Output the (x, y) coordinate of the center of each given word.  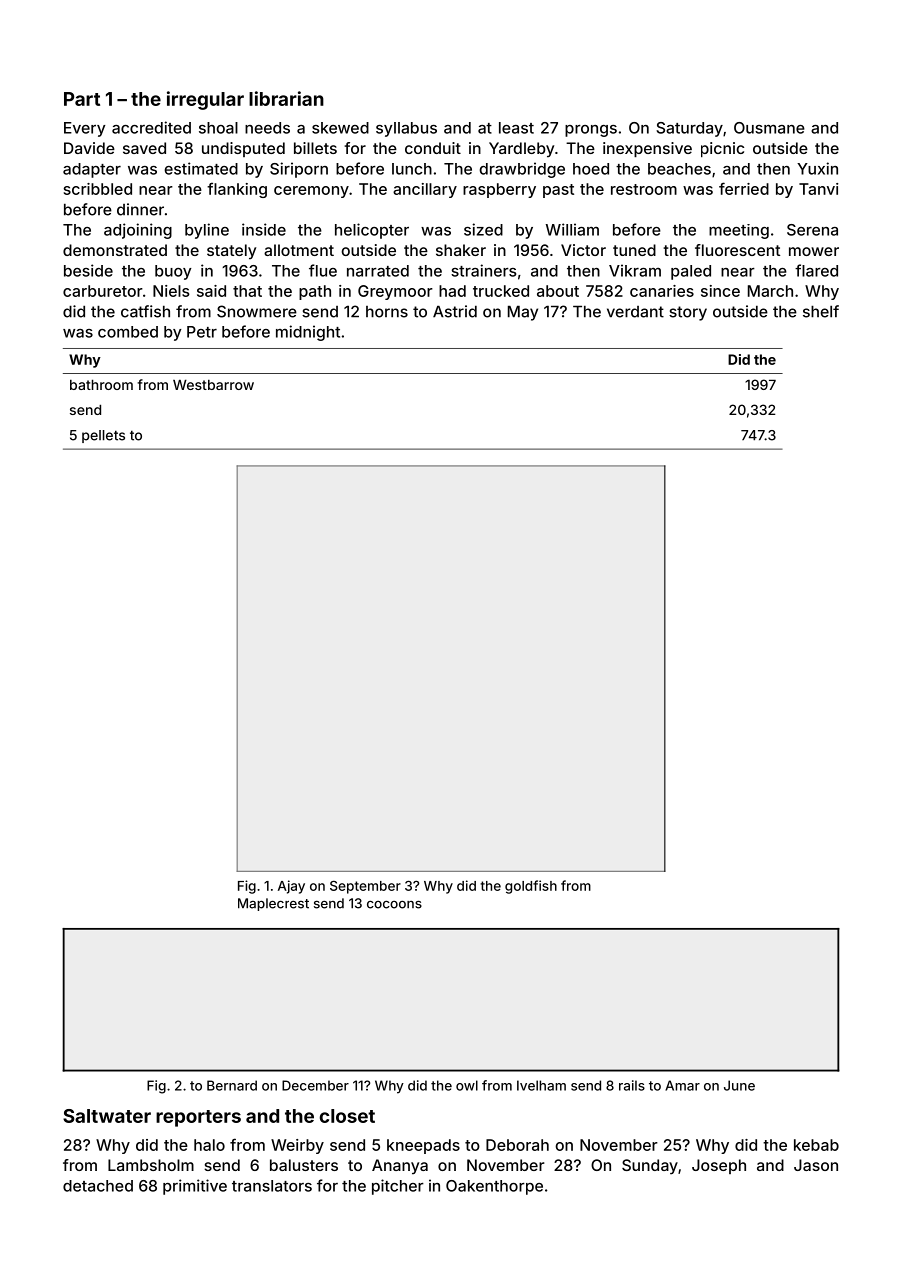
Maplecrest (273, 904)
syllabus (406, 129)
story (688, 313)
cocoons (394, 904)
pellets (103, 436)
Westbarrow (213, 384)
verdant (635, 312)
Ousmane (769, 128)
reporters (198, 1118)
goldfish (531, 887)
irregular (205, 100)
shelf (821, 311)
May (523, 313)
